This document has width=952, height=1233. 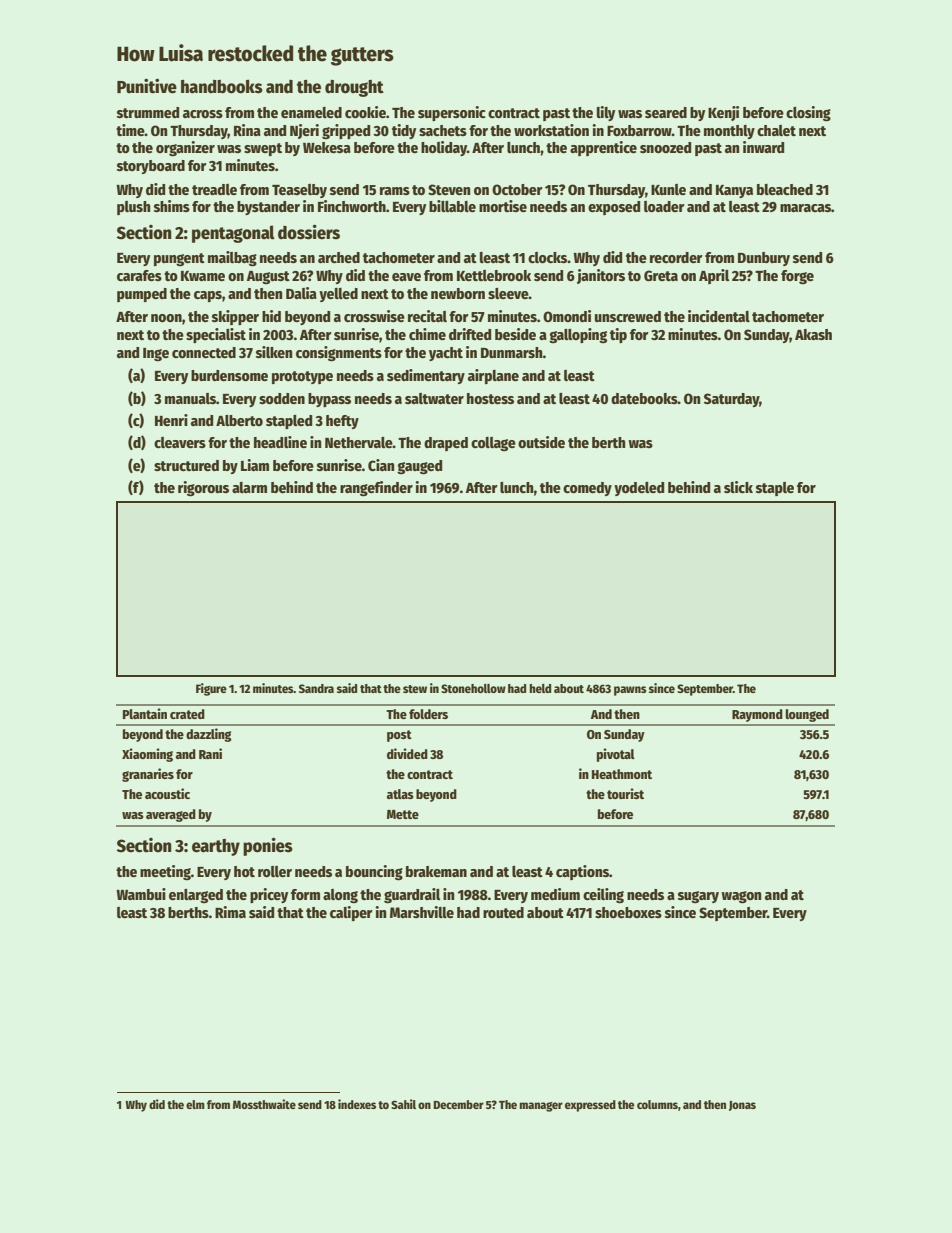 What do you see at coordinates (606, 113) in the document?
I see `lily` at bounding box center [606, 113].
